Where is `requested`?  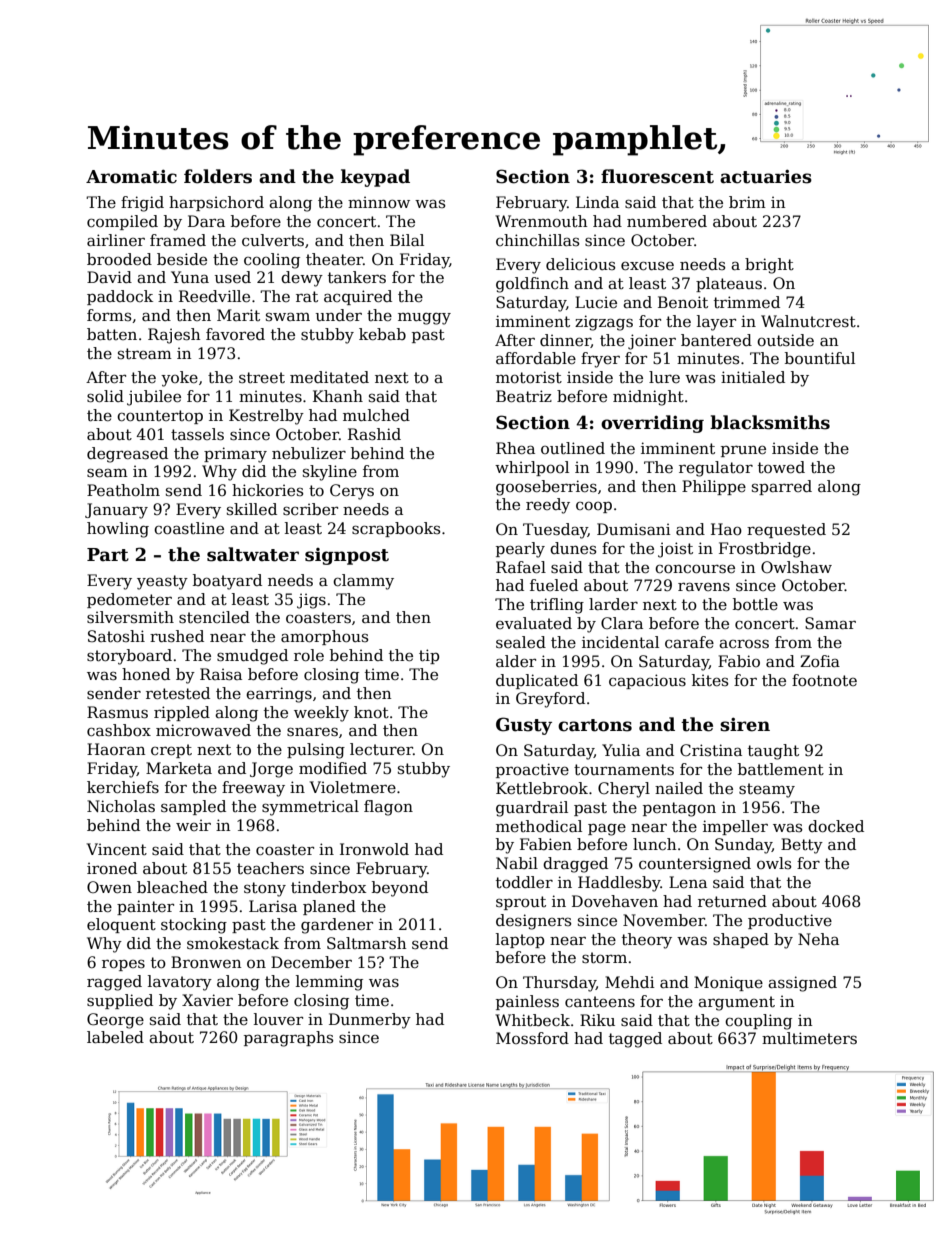
requested is located at coordinates (786, 530).
